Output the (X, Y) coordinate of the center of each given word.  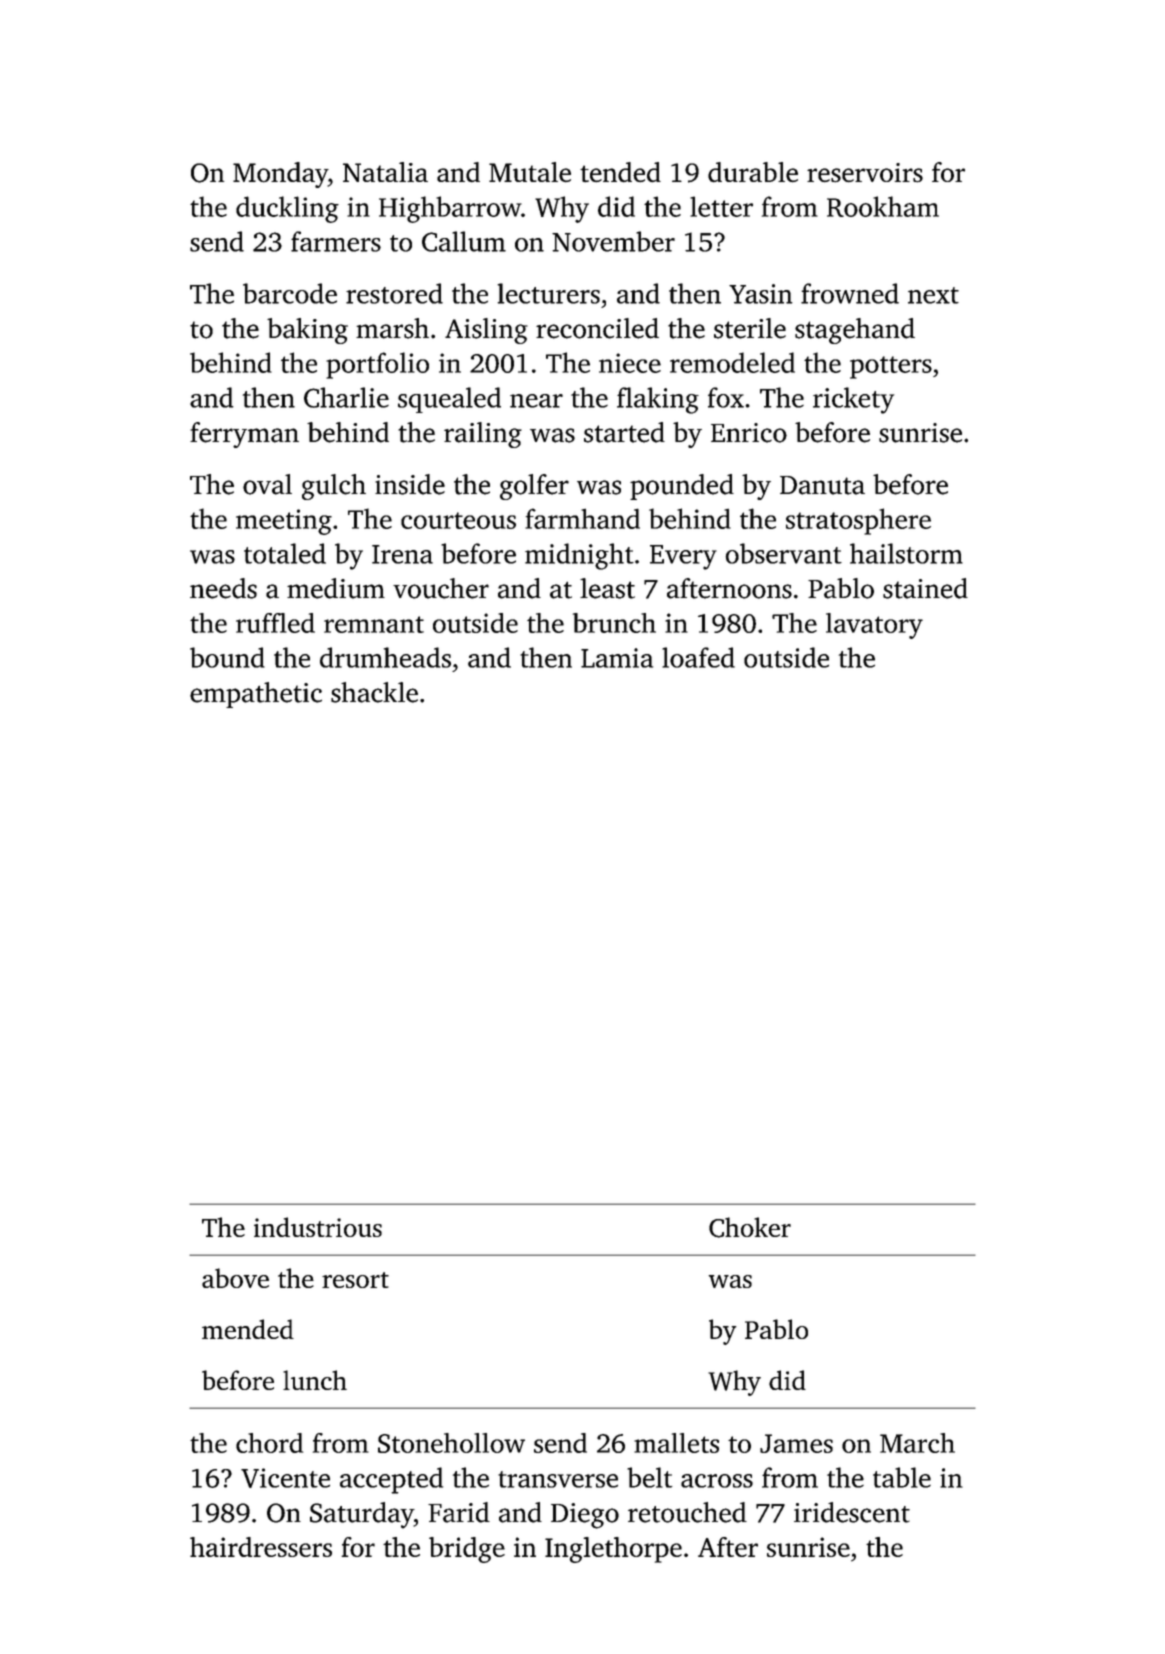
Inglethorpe (613, 1550)
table (902, 1477)
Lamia (617, 658)
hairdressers (261, 1547)
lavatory (874, 626)
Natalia (385, 172)
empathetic (256, 695)
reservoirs (865, 173)
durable (753, 172)
